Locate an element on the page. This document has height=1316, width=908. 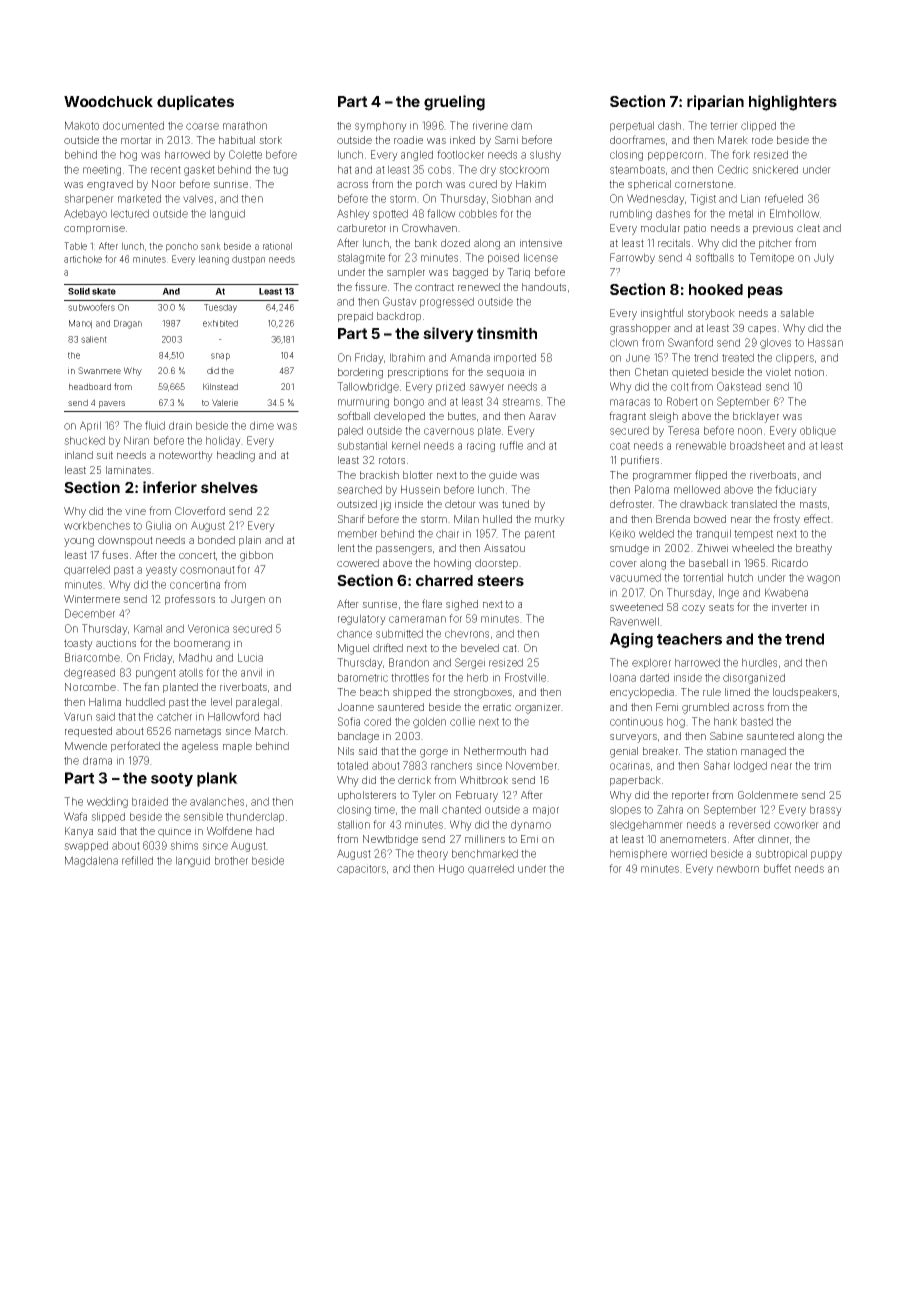
cosmonaut is located at coordinates (207, 570).
